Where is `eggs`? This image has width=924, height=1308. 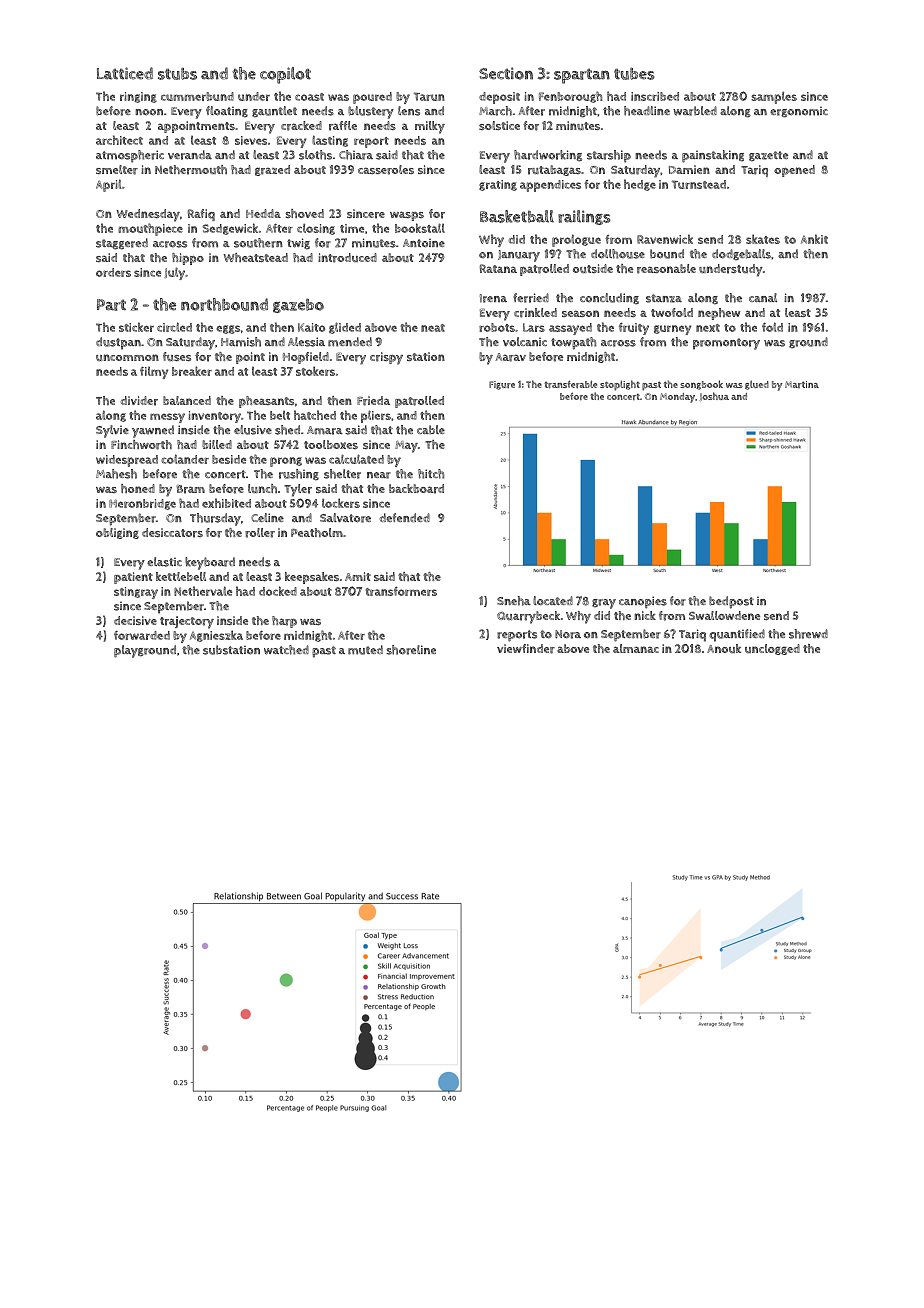 eggs is located at coordinates (228, 329).
